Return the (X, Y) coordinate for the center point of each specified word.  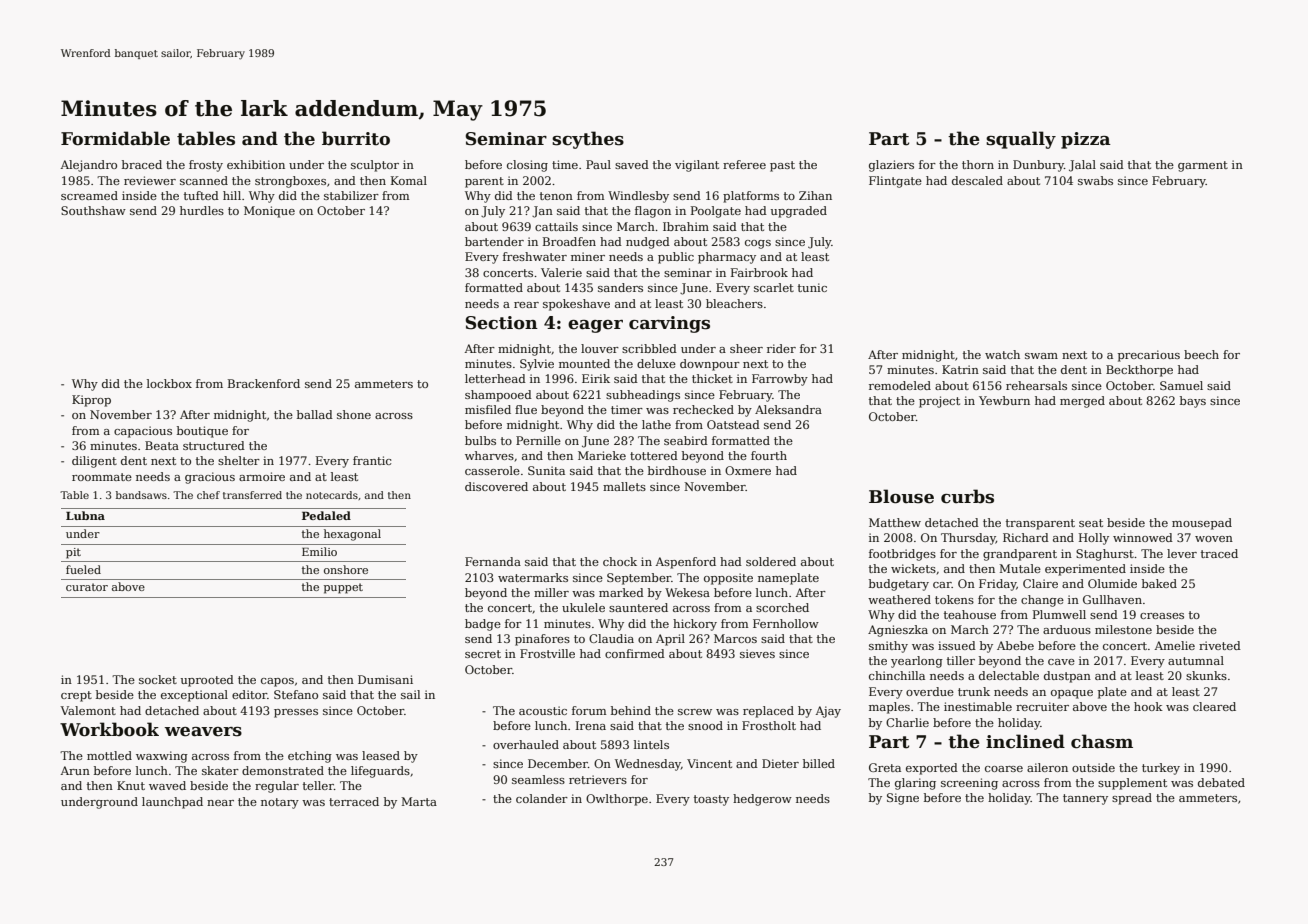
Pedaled (326, 515)
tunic (812, 287)
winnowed (1143, 537)
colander (542, 798)
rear (526, 305)
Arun (75, 770)
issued (957, 645)
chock (620, 561)
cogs (758, 244)
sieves (757, 653)
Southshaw (93, 210)
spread (1132, 799)
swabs (1095, 180)
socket (158, 679)
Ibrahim (686, 226)
